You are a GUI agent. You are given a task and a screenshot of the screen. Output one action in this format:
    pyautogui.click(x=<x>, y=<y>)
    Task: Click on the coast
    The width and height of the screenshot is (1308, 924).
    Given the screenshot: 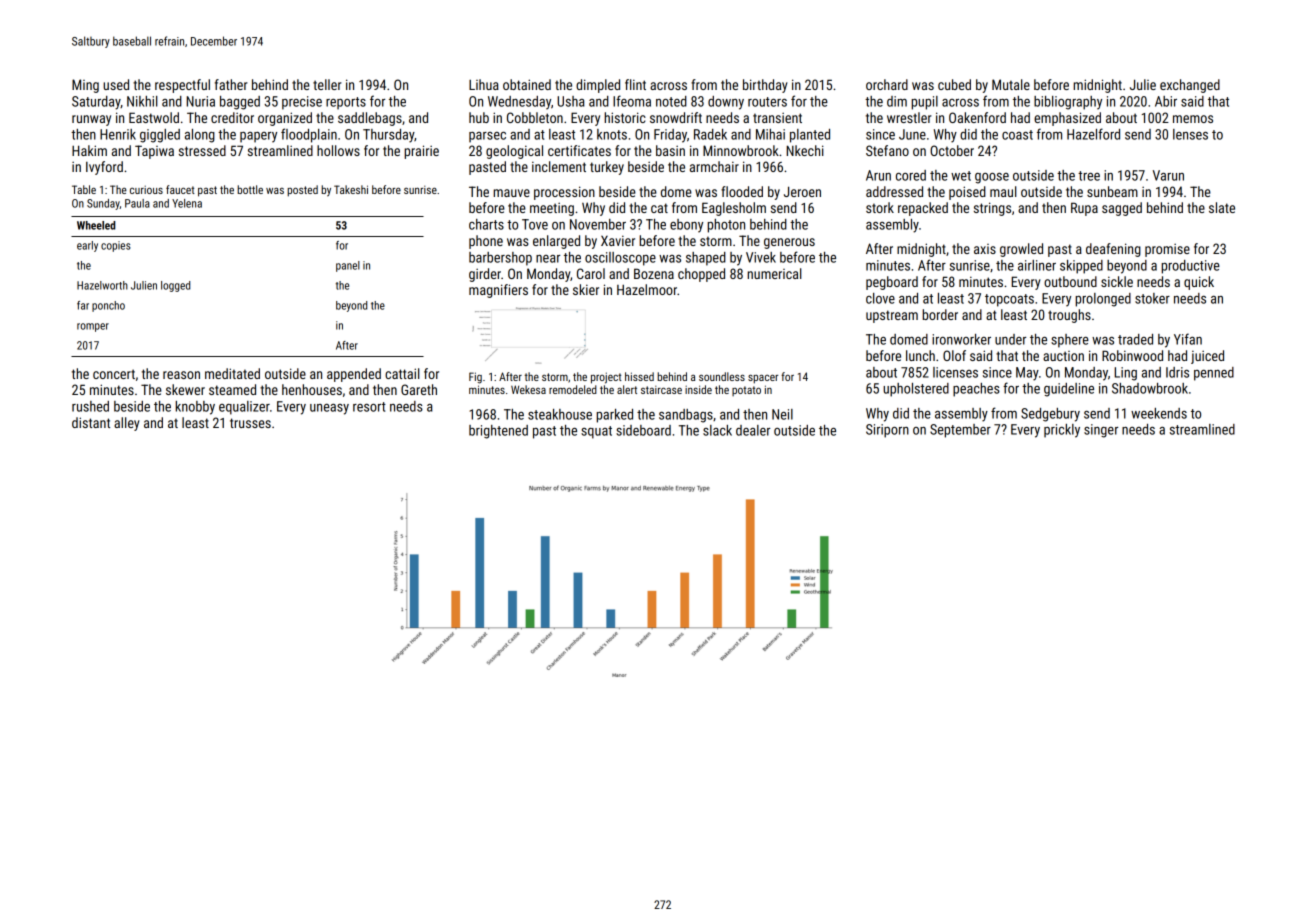 What is the action you would take?
    pyautogui.click(x=1017, y=135)
